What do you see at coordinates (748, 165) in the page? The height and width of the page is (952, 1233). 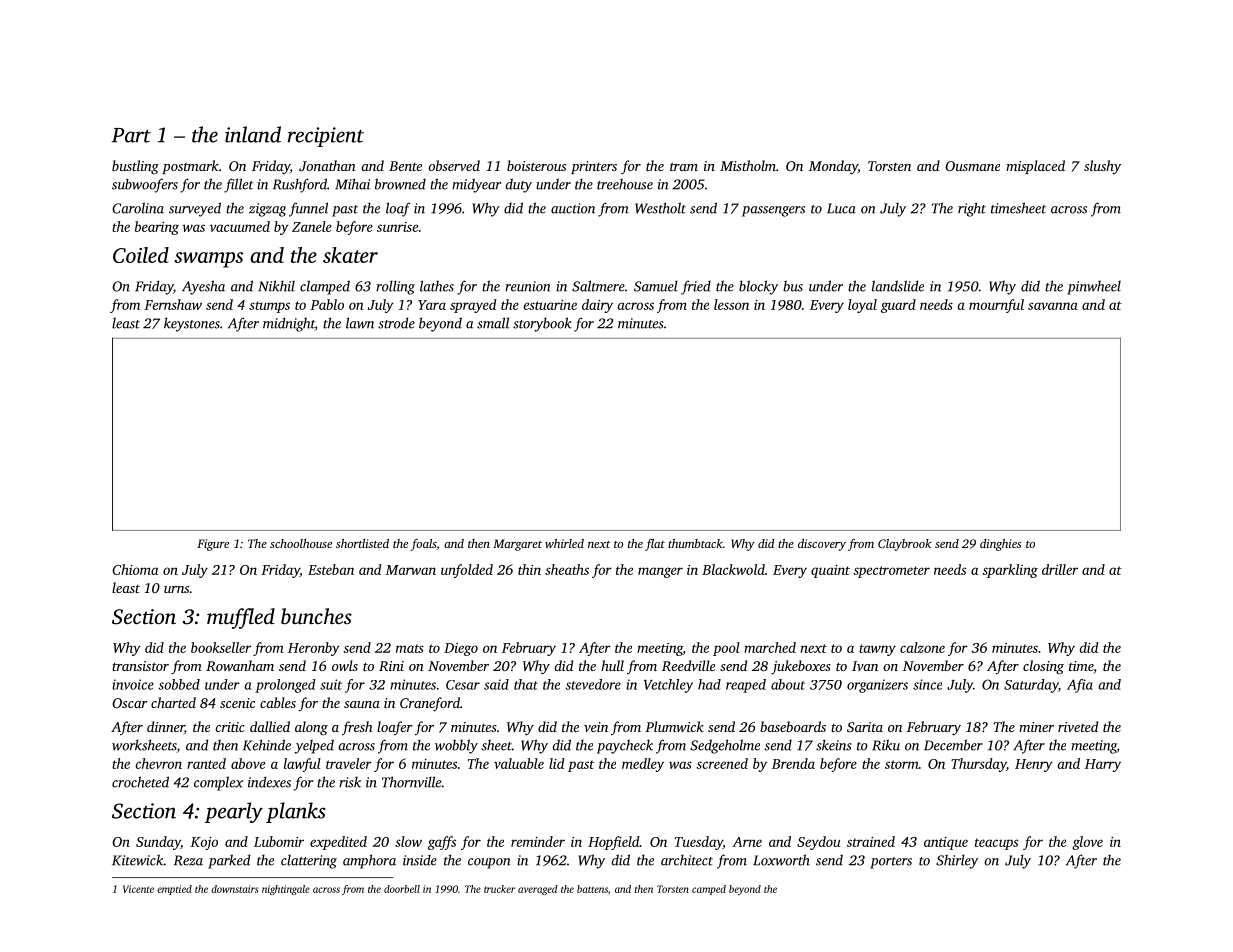 I see `Mistholm` at bounding box center [748, 165].
